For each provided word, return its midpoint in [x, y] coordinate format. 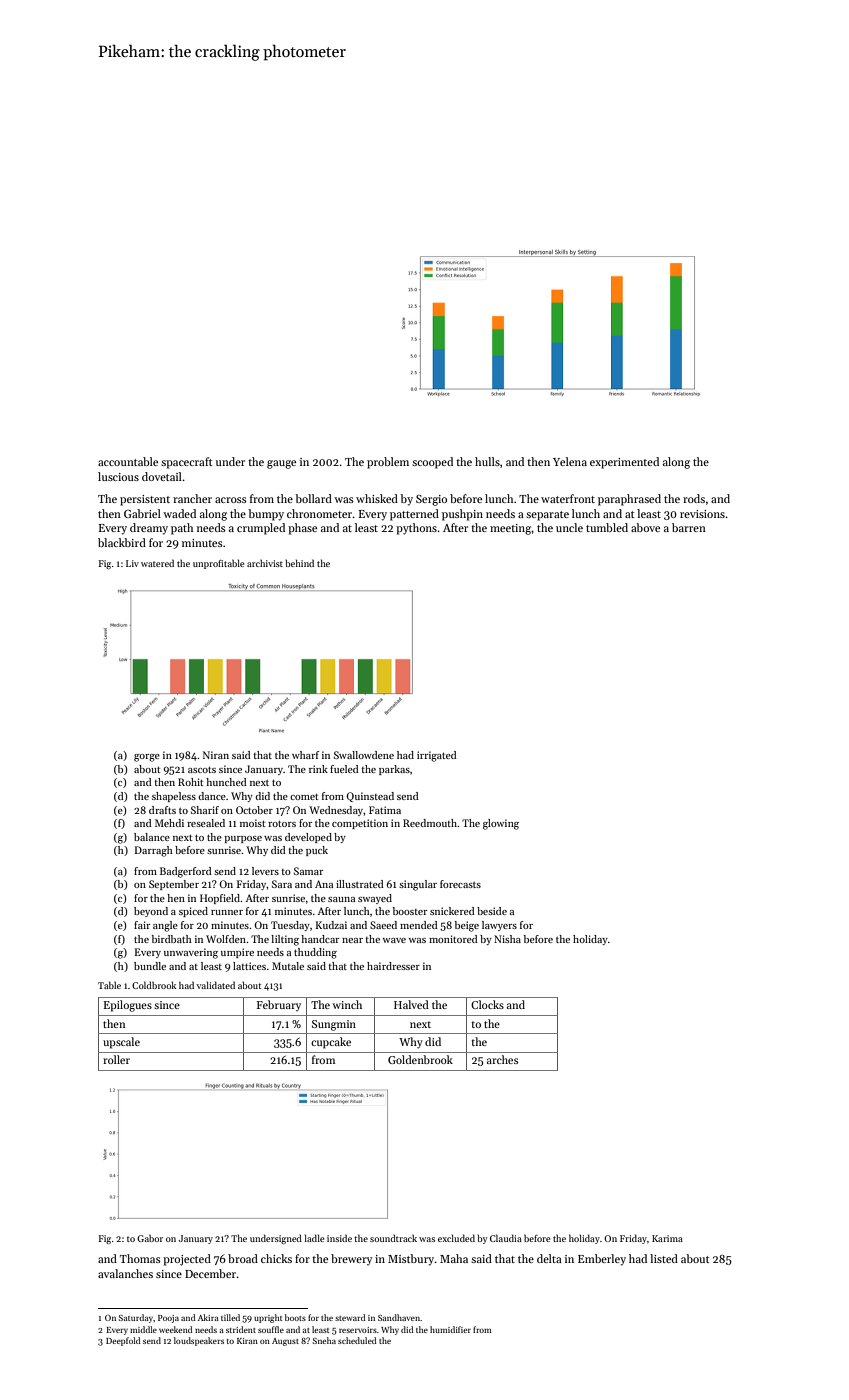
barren [689, 527]
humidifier [450, 1329]
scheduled [357, 1340]
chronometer [320, 513]
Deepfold [123, 1341]
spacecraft [187, 463]
